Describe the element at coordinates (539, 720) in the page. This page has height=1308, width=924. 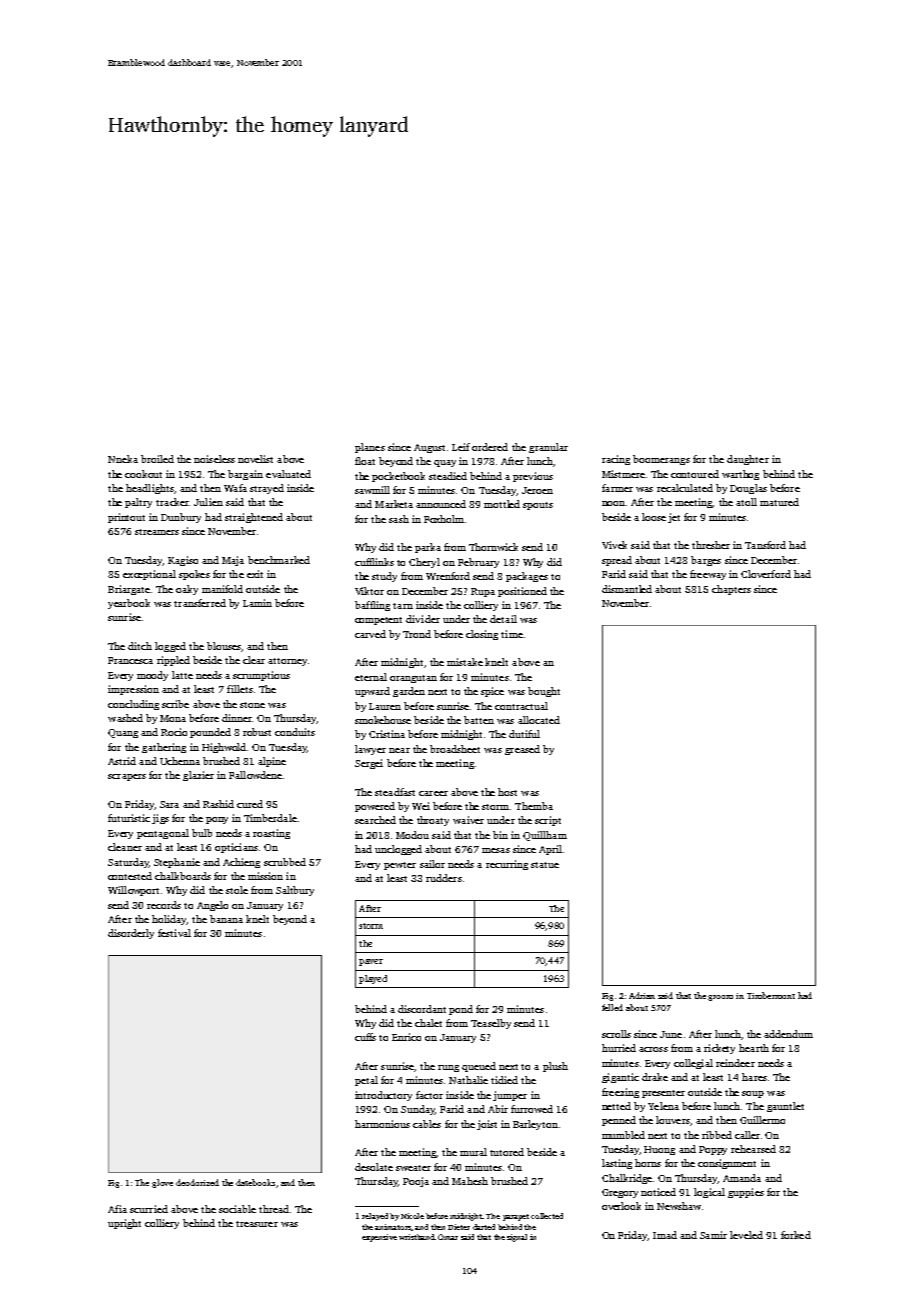
I see `allocated` at that location.
